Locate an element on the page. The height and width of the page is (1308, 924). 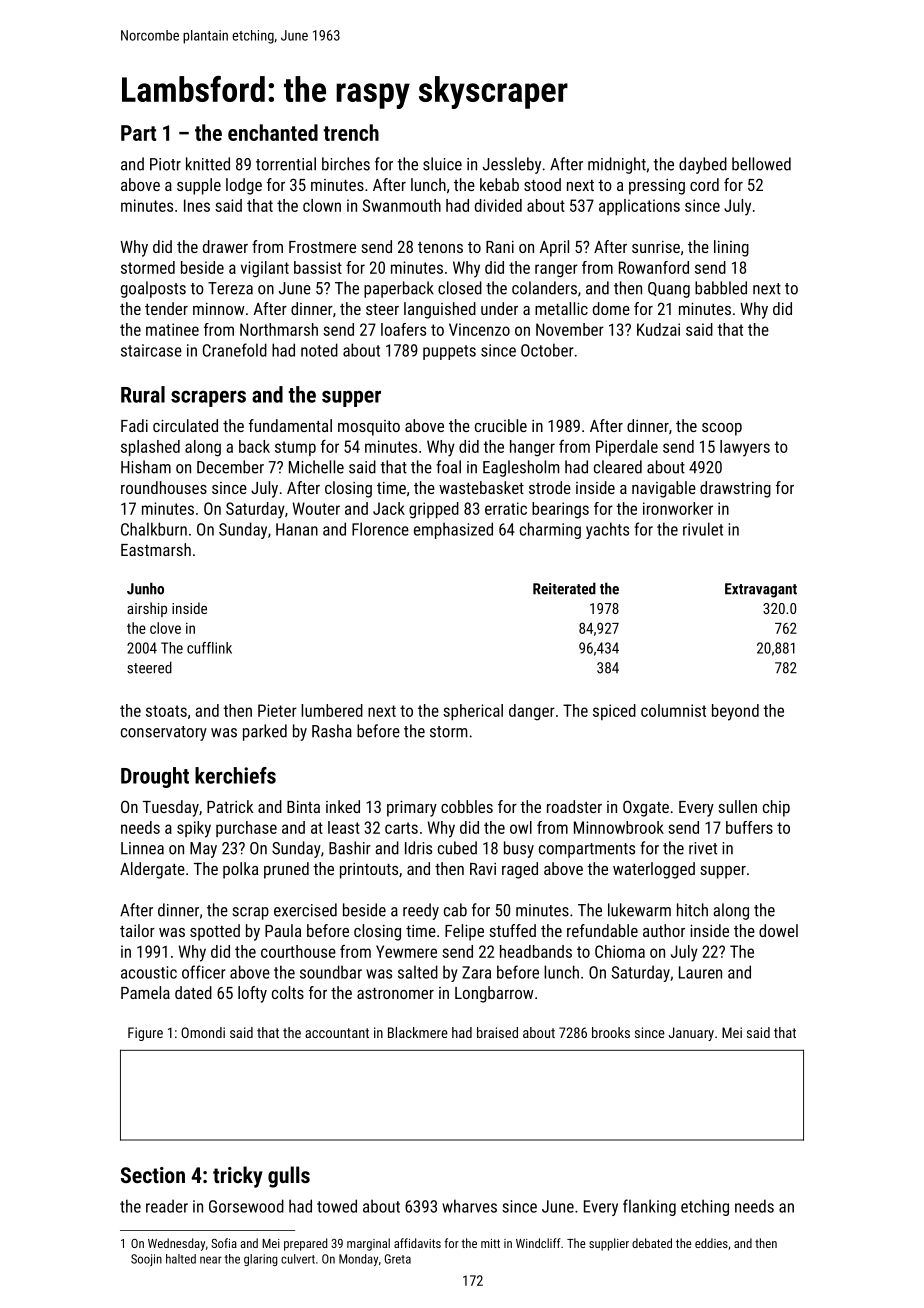
Jessleby is located at coordinates (512, 165).
